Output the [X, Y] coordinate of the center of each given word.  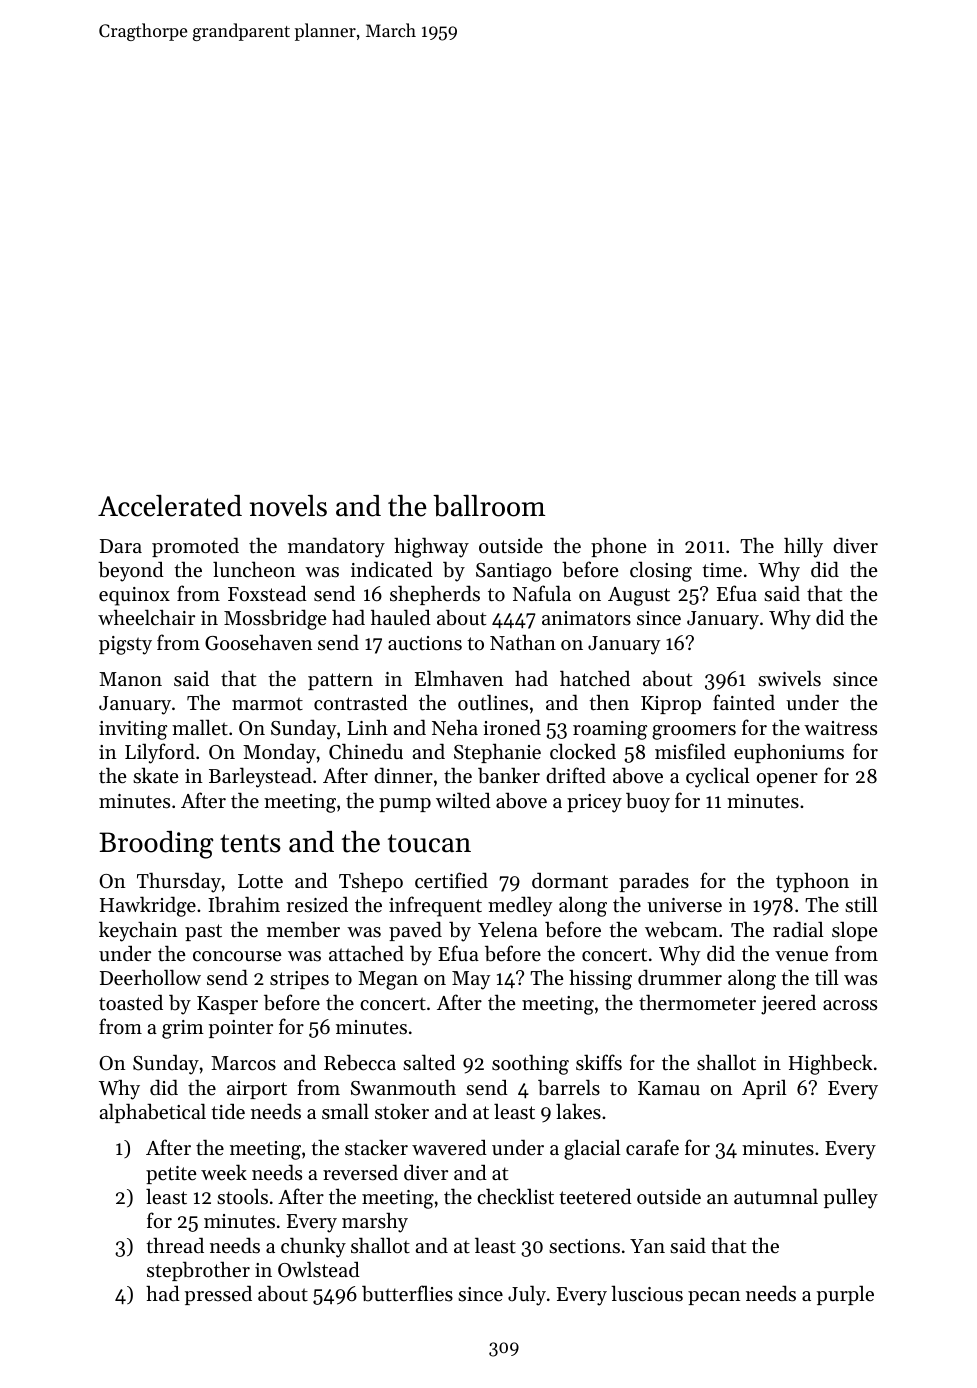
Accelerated [170, 506]
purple [845, 1295]
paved [415, 931]
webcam [681, 929]
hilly [803, 547]
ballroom [489, 506]
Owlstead [319, 1269]
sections [584, 1246]
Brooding [156, 845]
